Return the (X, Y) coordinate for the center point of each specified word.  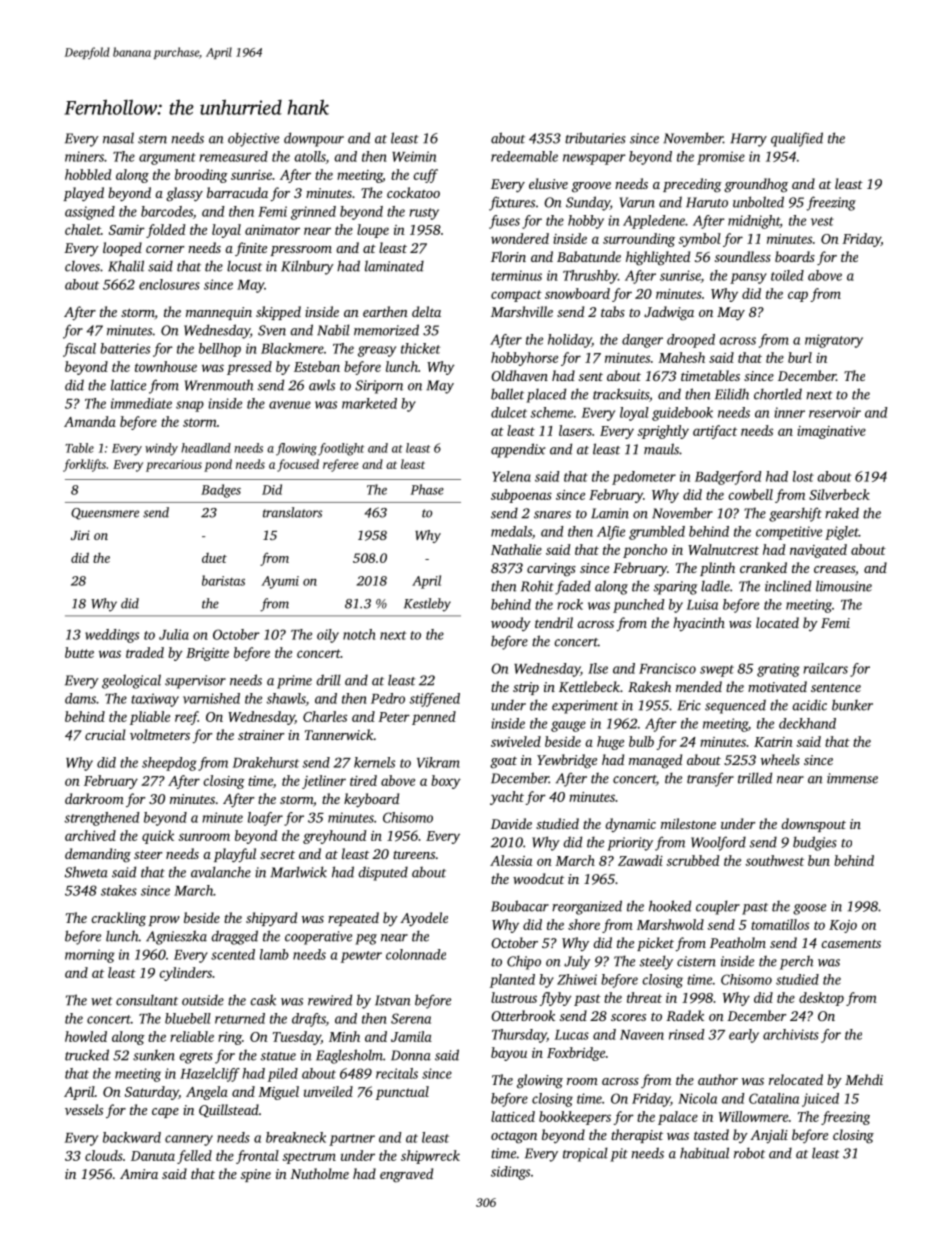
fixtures (512, 203)
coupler (718, 907)
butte (79, 652)
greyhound (334, 837)
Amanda (90, 421)
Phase (427, 489)
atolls (310, 157)
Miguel (278, 1093)
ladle (715, 586)
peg (366, 939)
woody (511, 624)
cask (263, 1000)
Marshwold (670, 924)
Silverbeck (839, 494)
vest (822, 221)
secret (277, 855)
